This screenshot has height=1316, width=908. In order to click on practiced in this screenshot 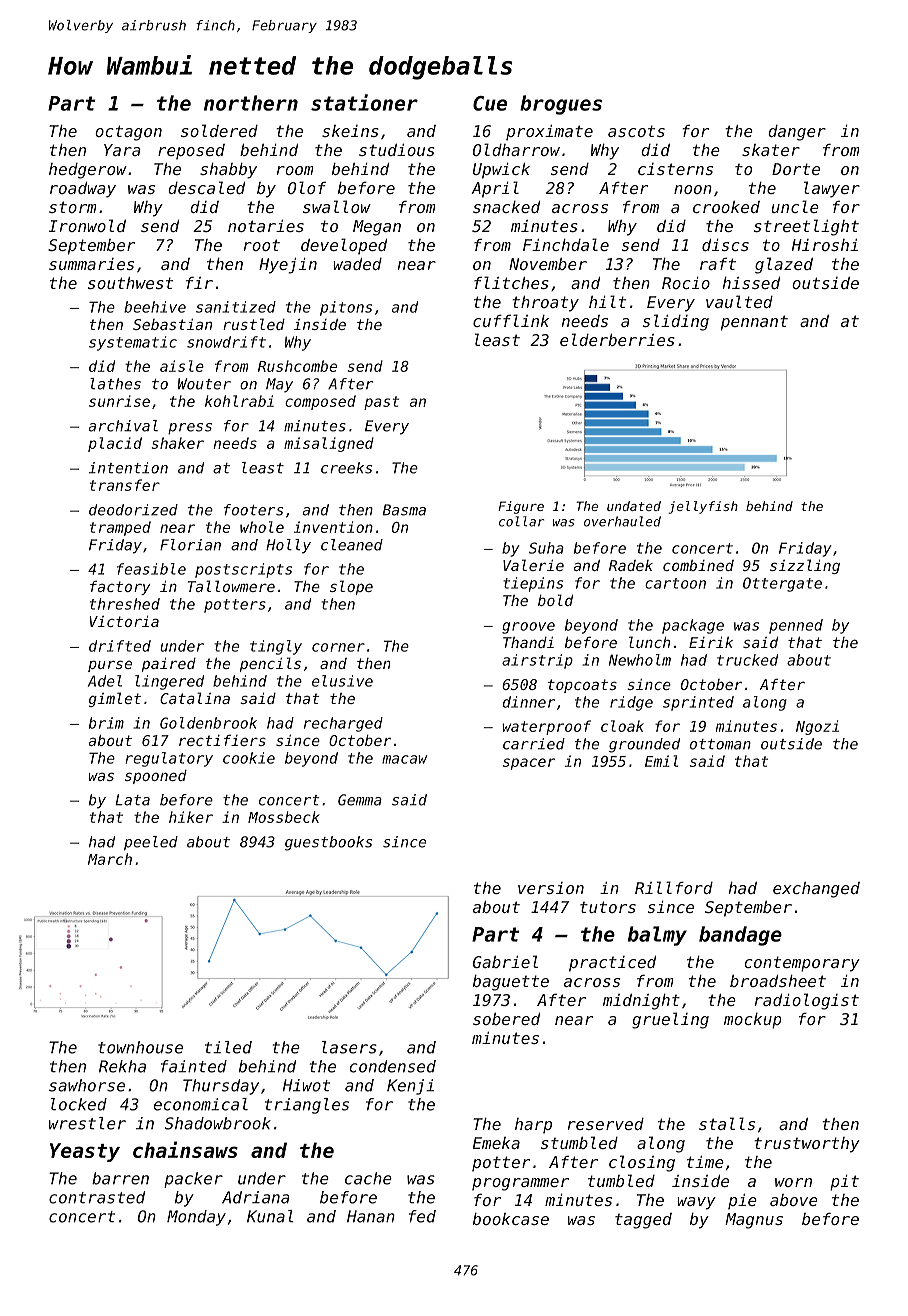, I will do `click(612, 964)`.
